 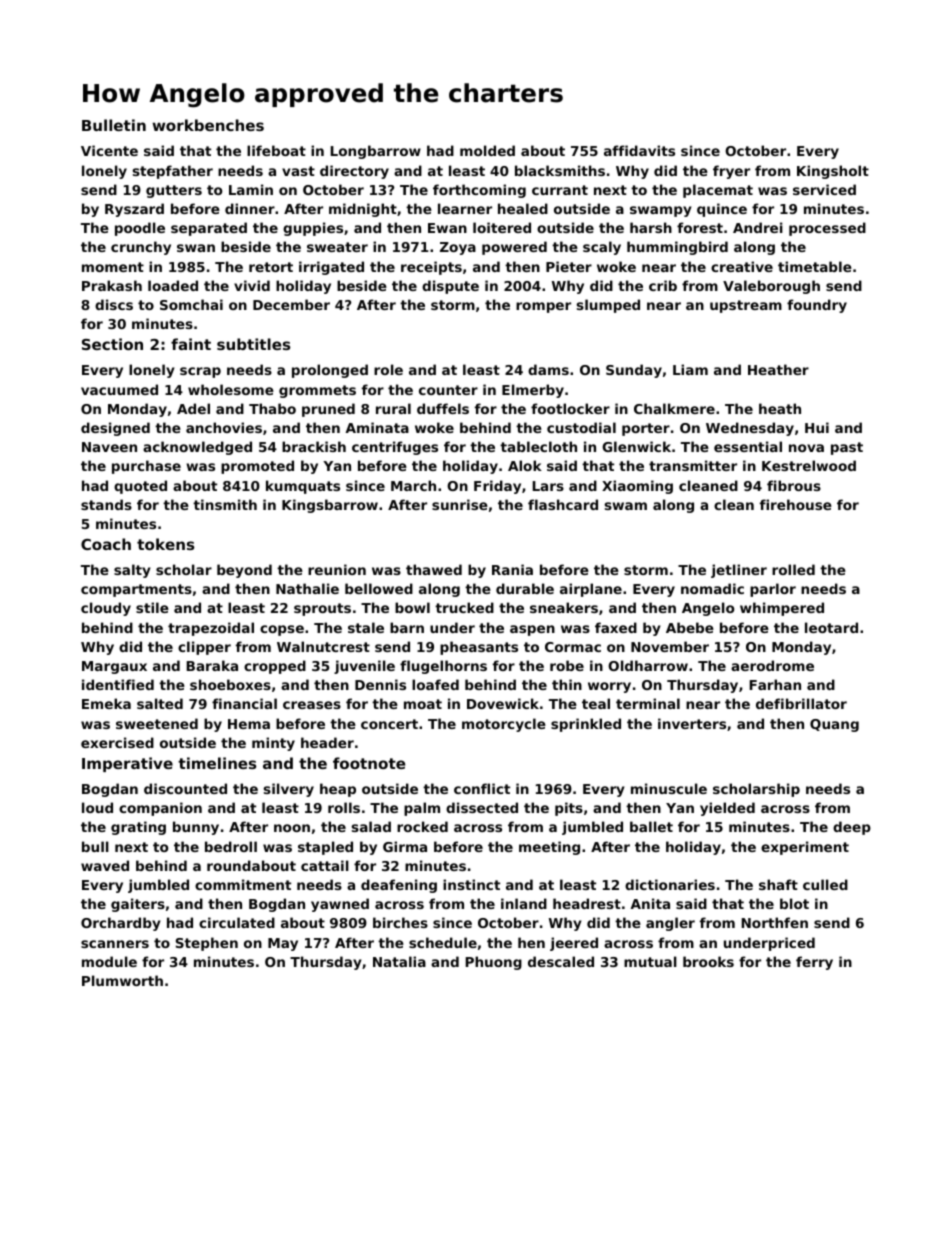 What do you see at coordinates (276, 150) in the screenshot?
I see `lifeboat` at bounding box center [276, 150].
